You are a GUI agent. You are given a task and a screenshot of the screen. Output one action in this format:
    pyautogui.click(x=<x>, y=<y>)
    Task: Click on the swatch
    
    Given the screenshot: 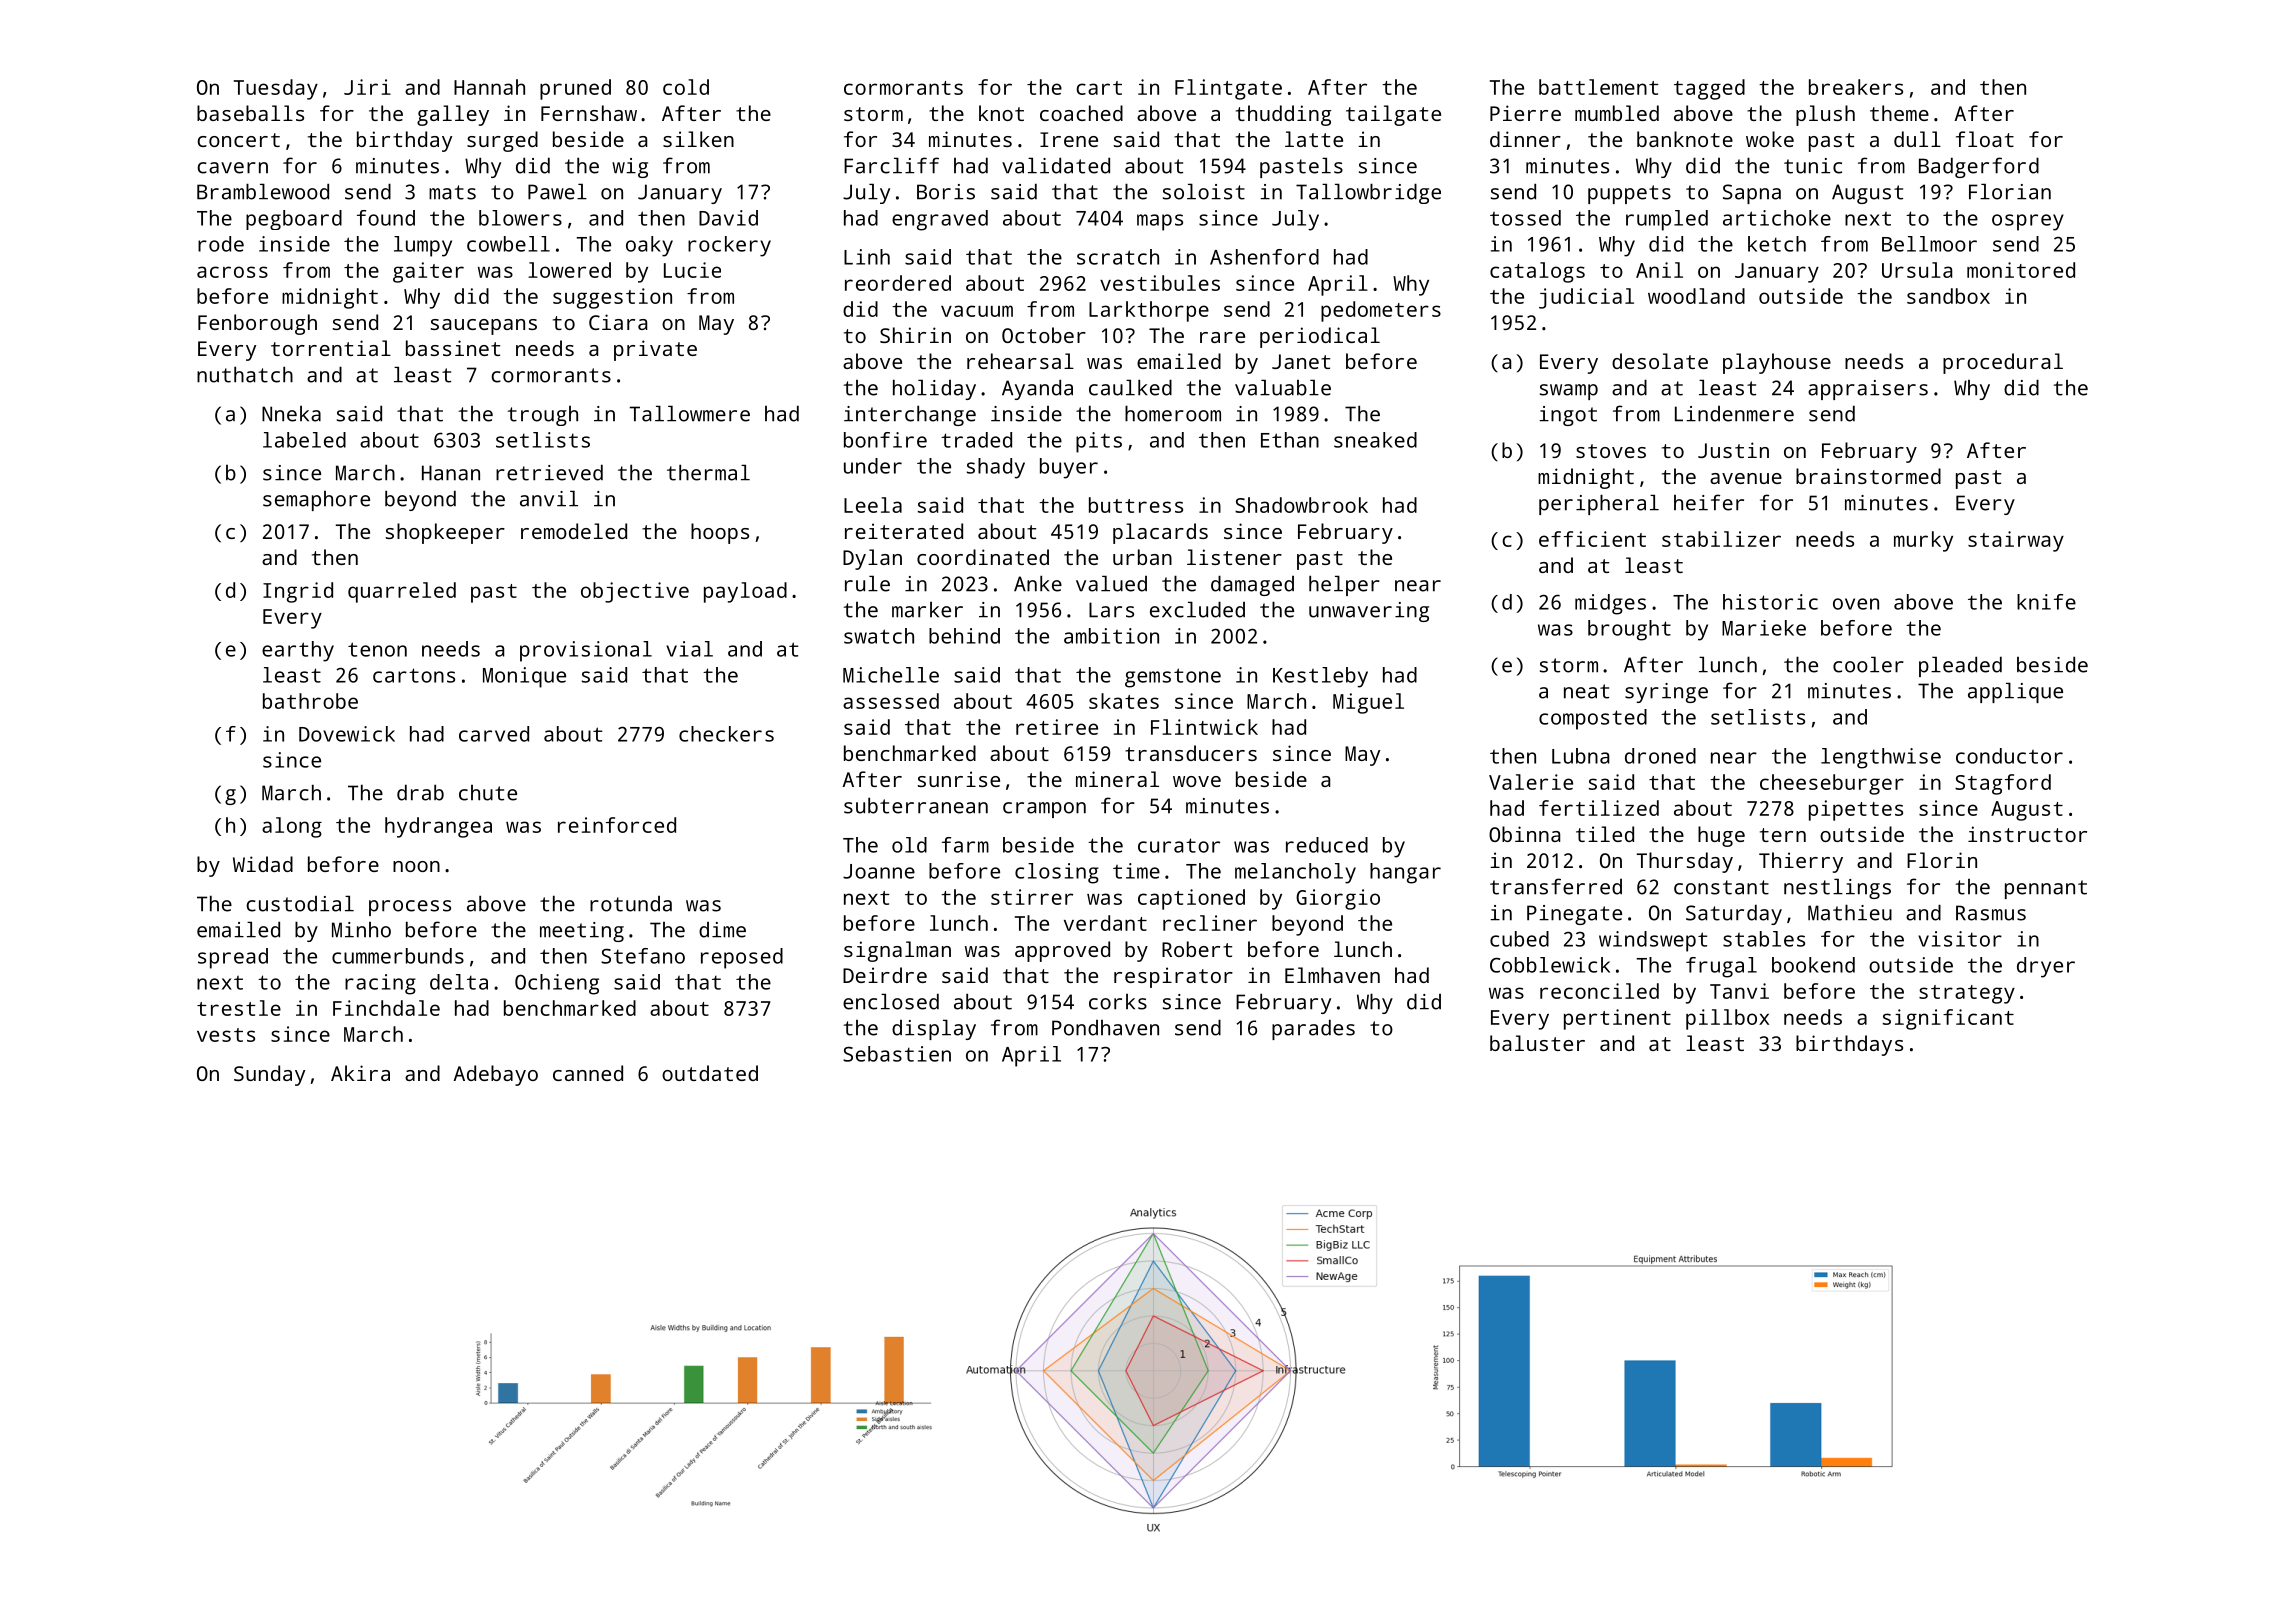 What is the action you would take?
    pyautogui.click(x=879, y=636)
